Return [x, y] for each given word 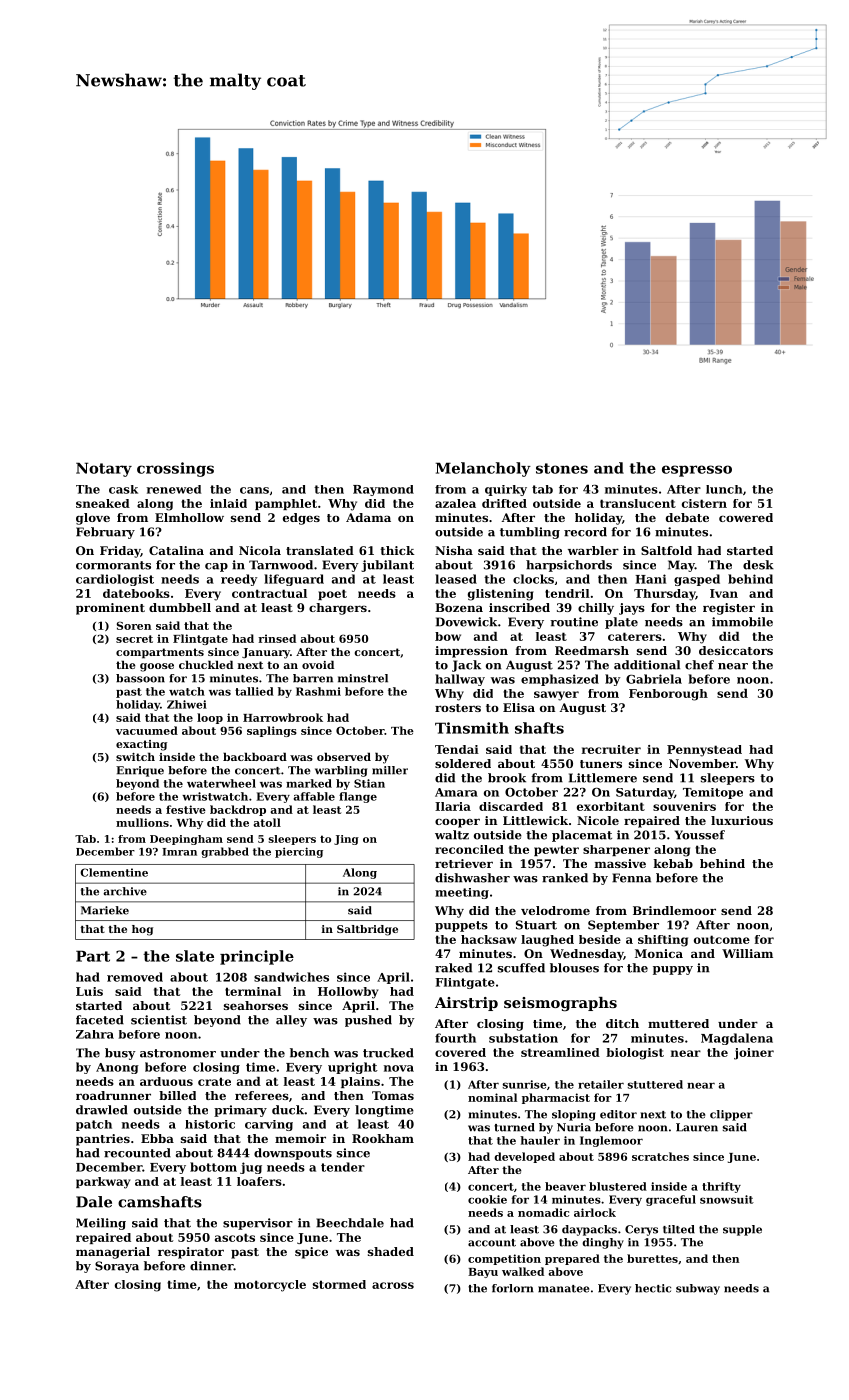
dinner [212, 1266]
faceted [100, 1020]
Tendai [457, 749]
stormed [339, 1284]
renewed [173, 489]
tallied [254, 691]
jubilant [387, 566]
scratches [660, 1156]
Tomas [393, 1095]
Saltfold [666, 550]
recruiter [611, 749]
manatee [563, 1289]
